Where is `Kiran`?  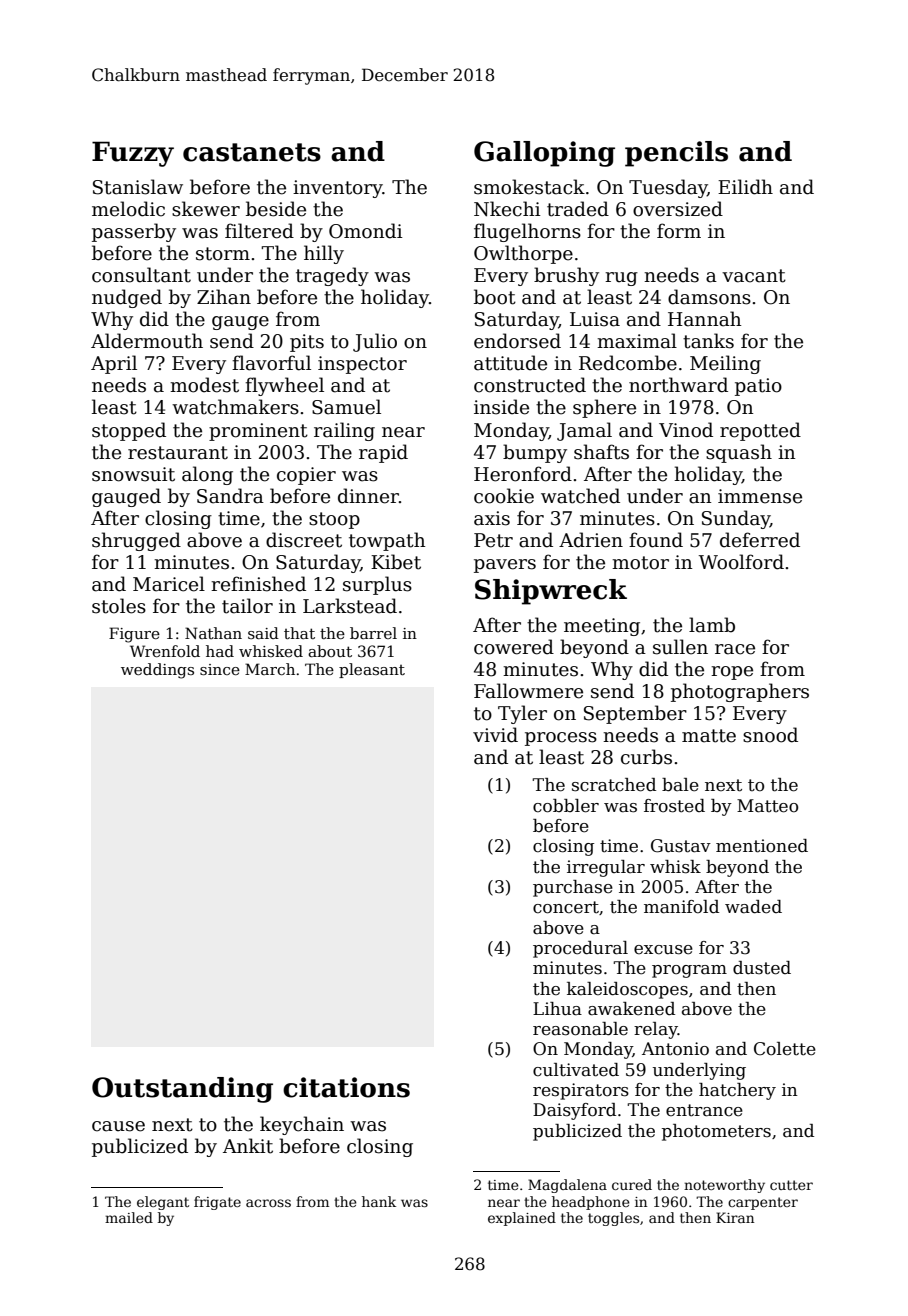 Kiran is located at coordinates (735, 1217).
